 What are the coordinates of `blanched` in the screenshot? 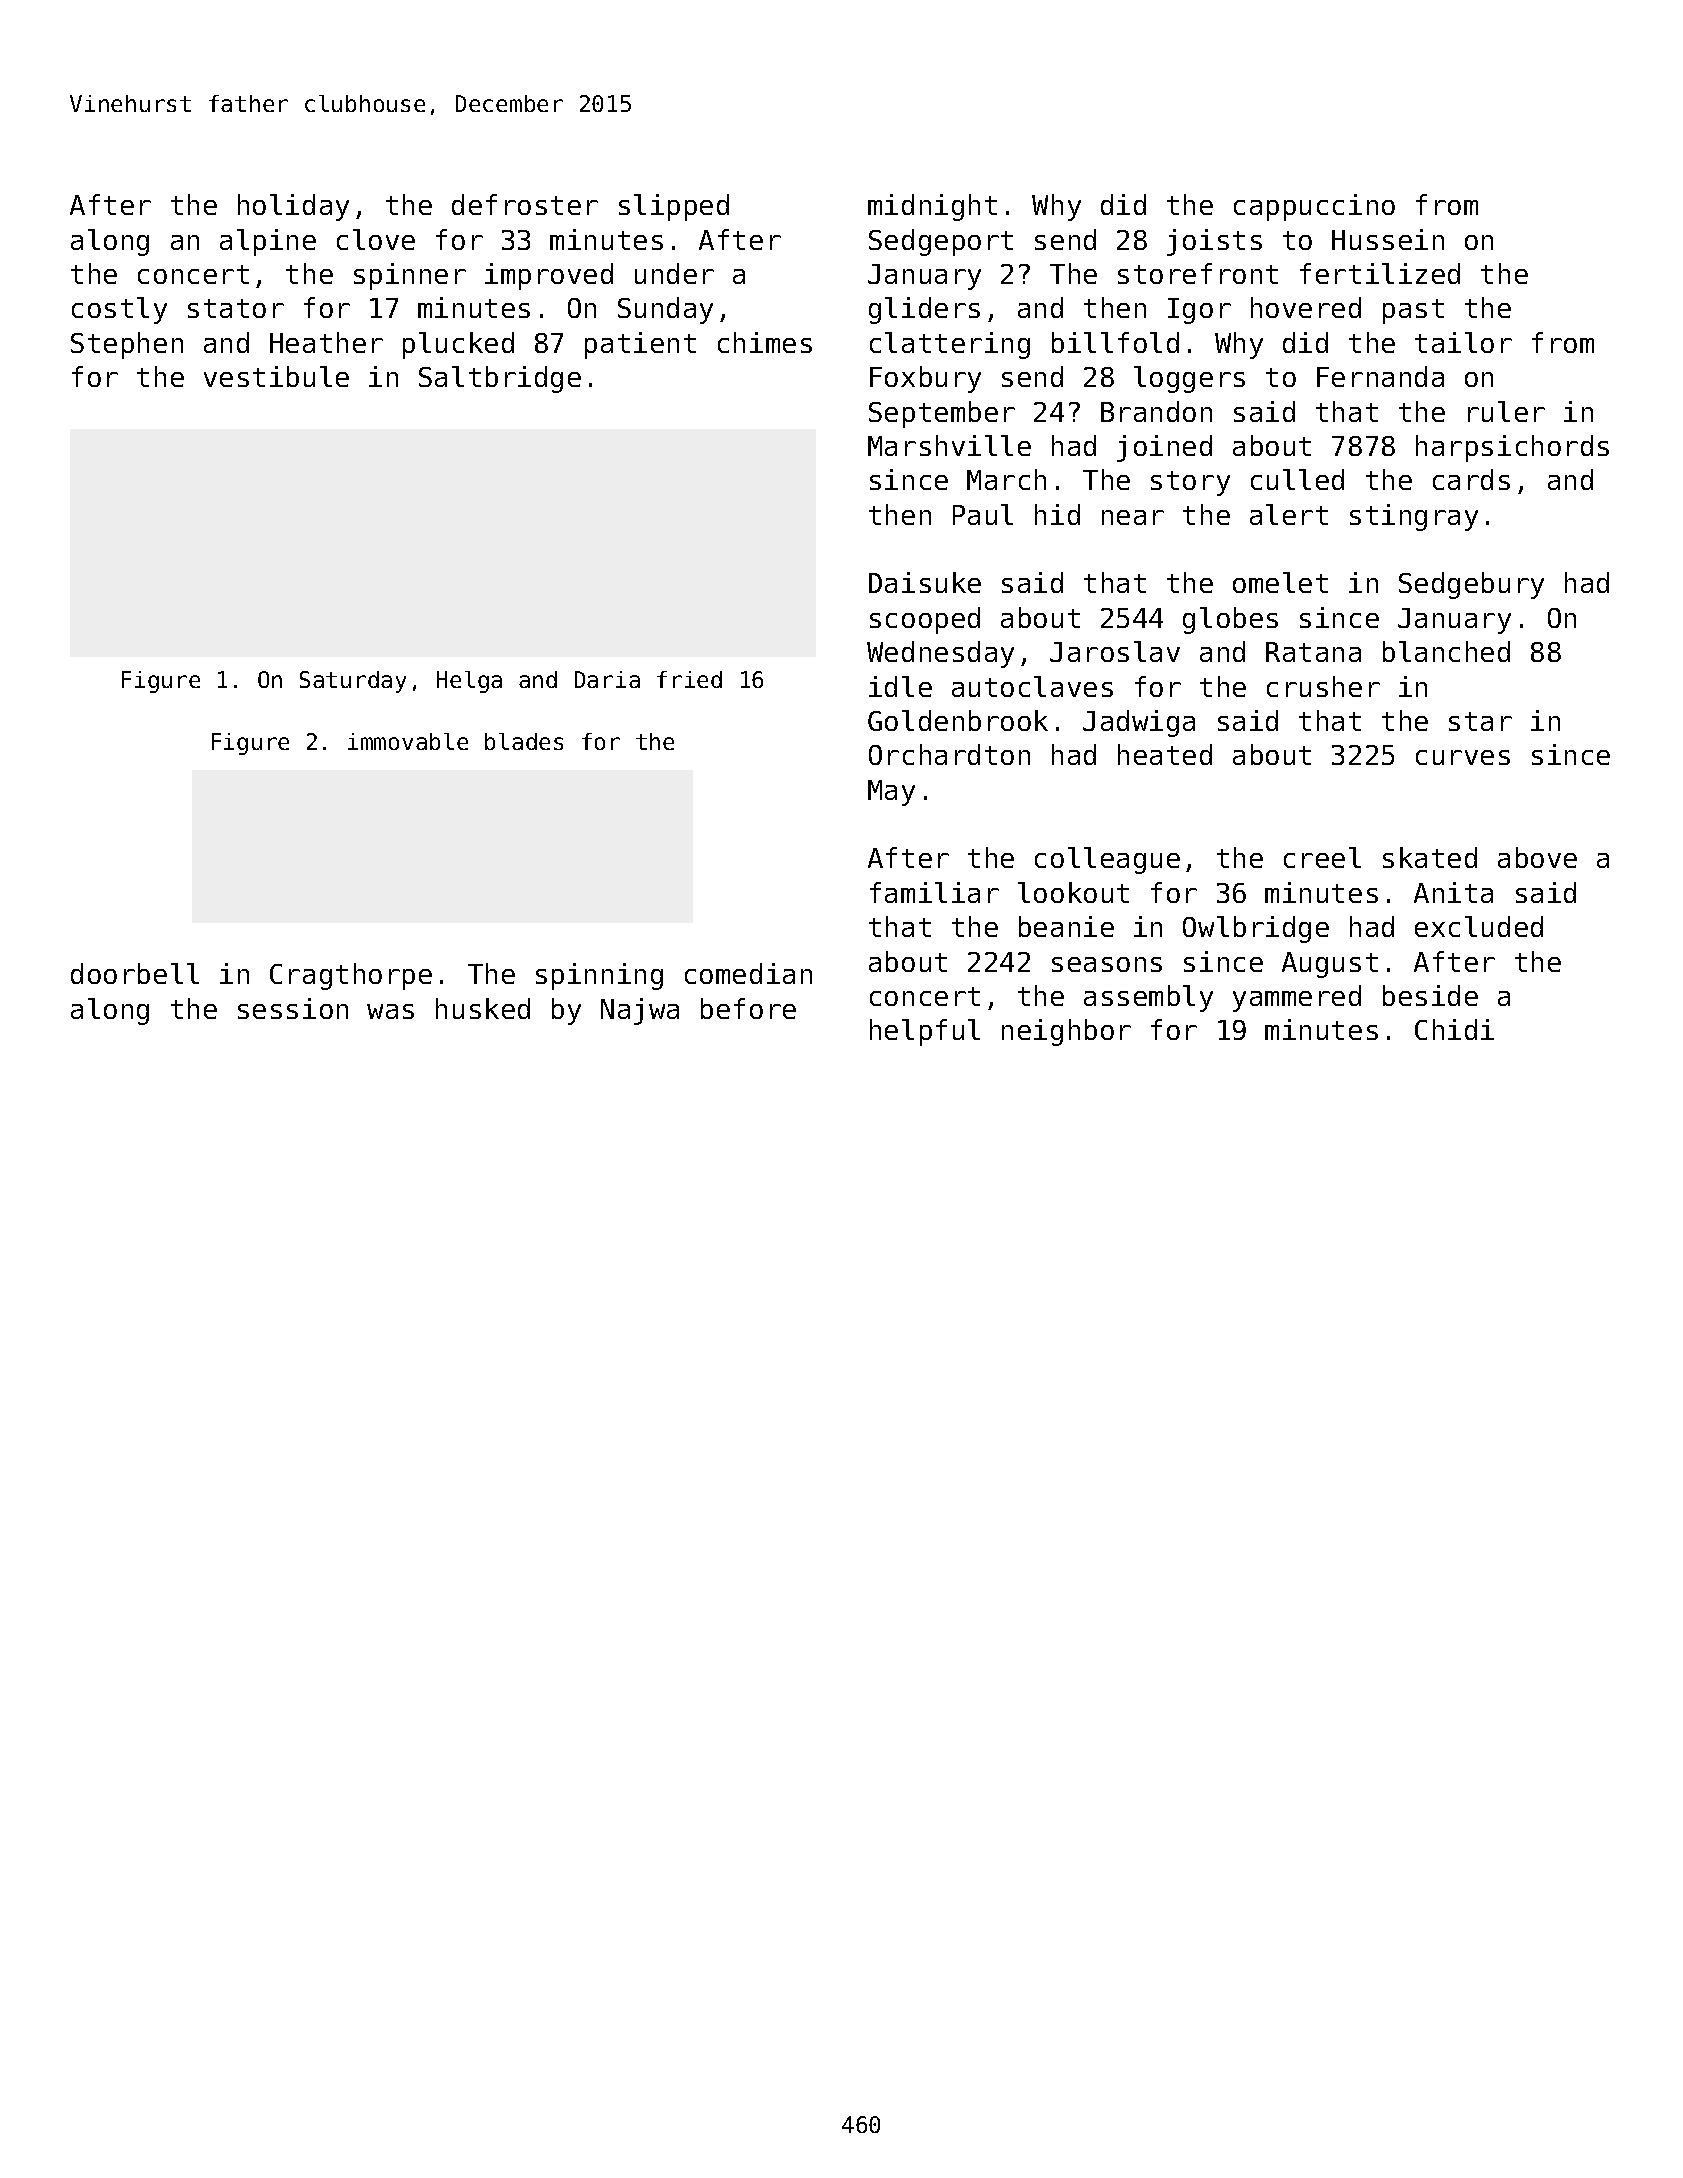 It's located at (1446, 651).
